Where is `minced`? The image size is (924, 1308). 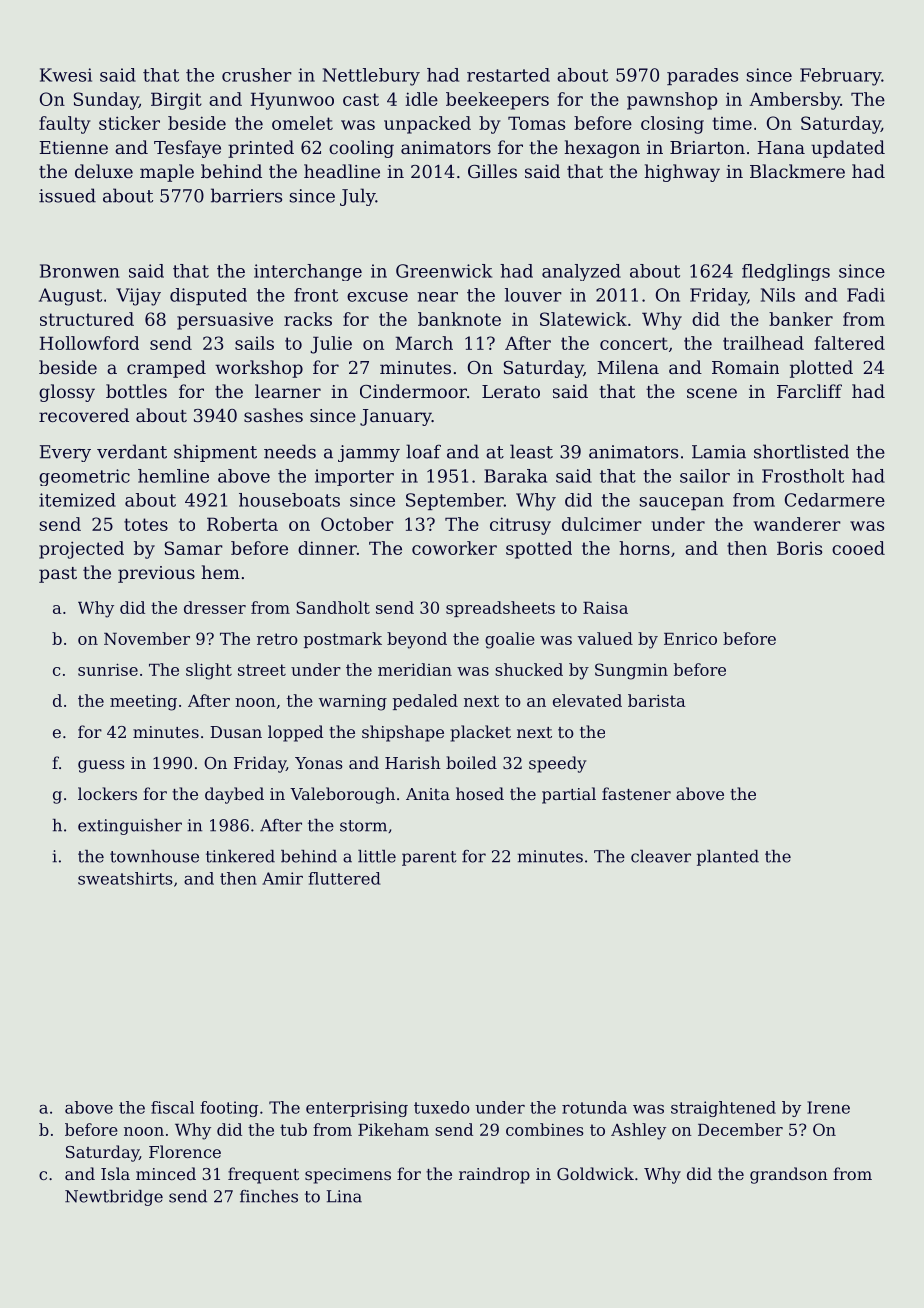 minced is located at coordinates (166, 1173).
